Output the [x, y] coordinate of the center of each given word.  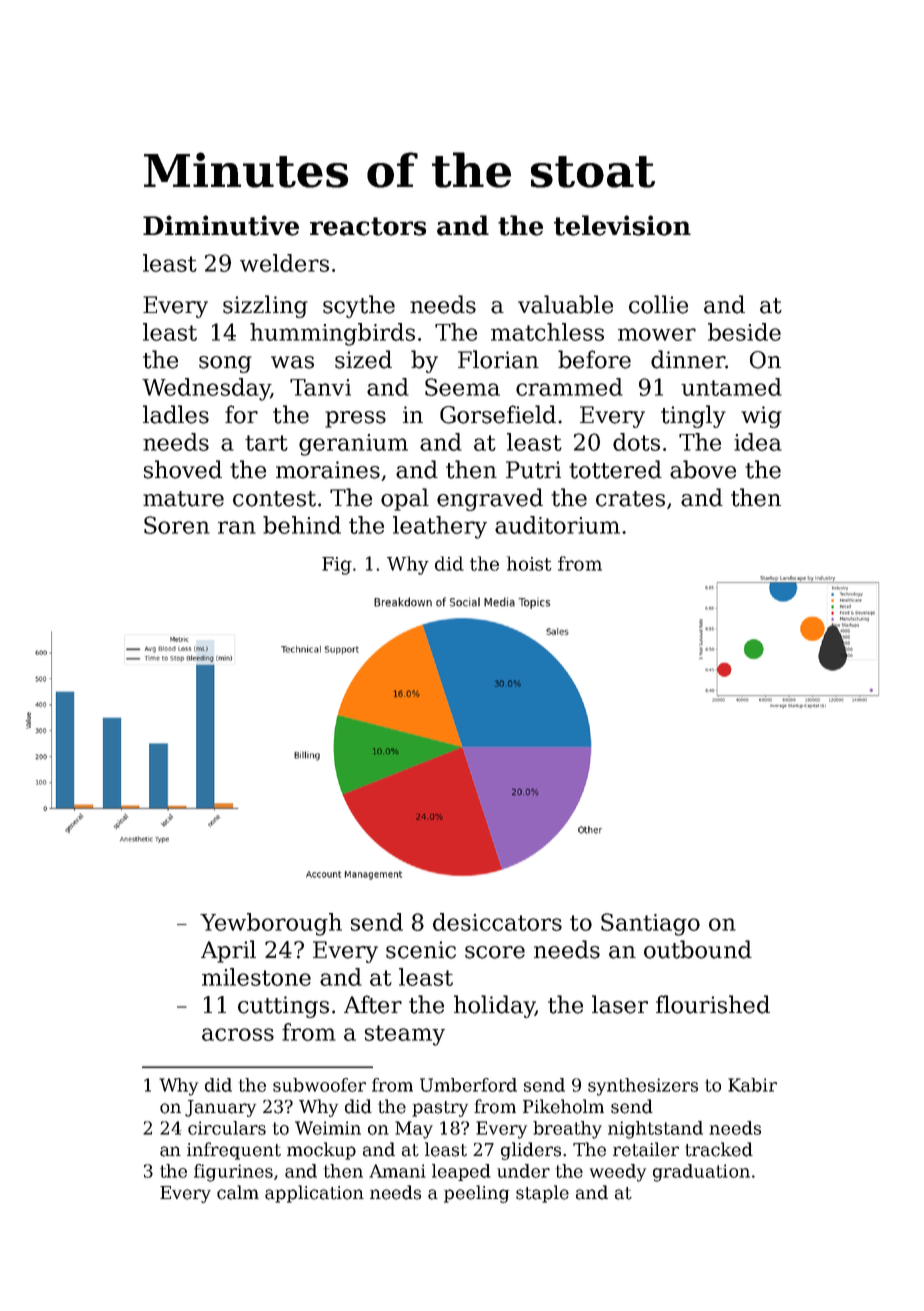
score [495, 952]
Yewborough [271, 924]
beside [744, 332]
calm [238, 1192]
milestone [256, 977]
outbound [698, 949]
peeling [476, 1194]
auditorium [557, 525]
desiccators [497, 922]
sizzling [265, 306]
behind [302, 525]
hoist [529, 563]
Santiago [650, 924]
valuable [565, 304]
